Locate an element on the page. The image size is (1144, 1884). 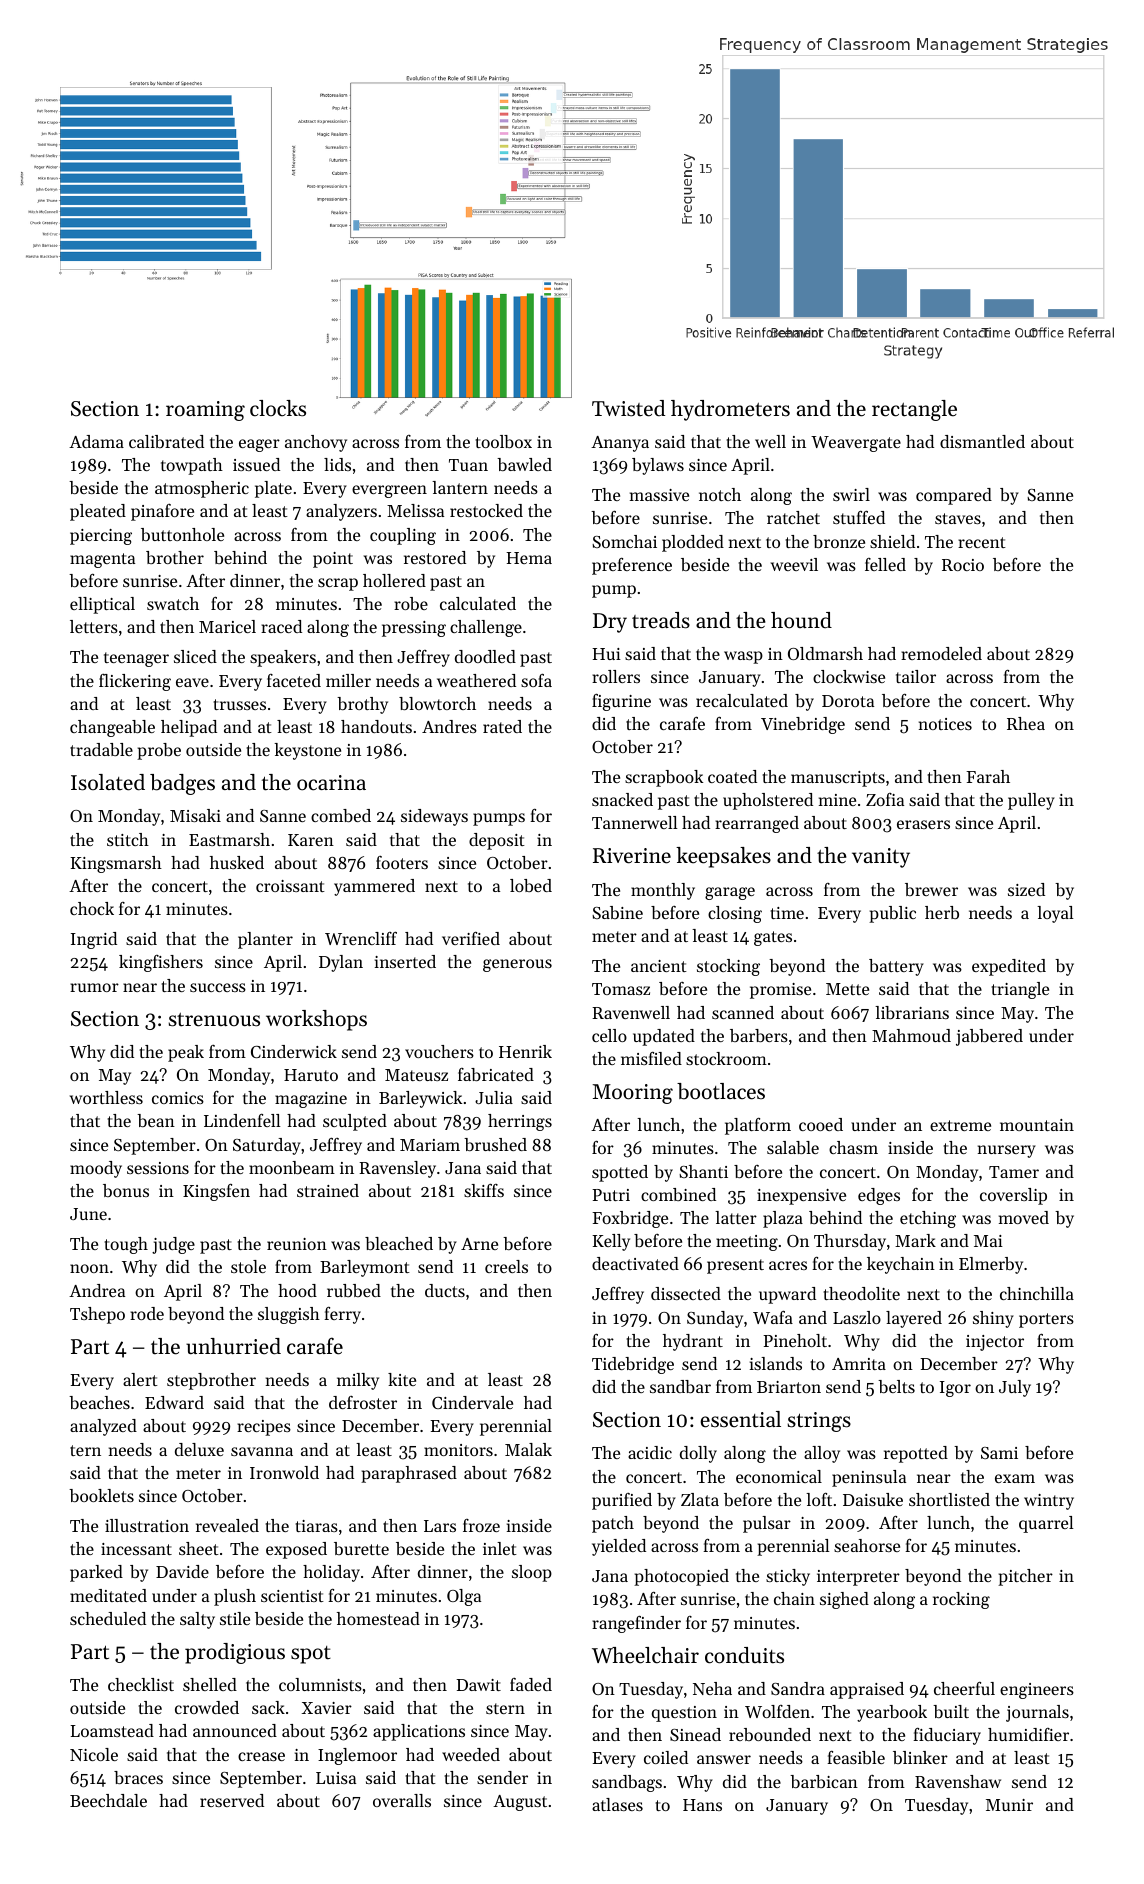
Munir is located at coordinates (1009, 1805).
